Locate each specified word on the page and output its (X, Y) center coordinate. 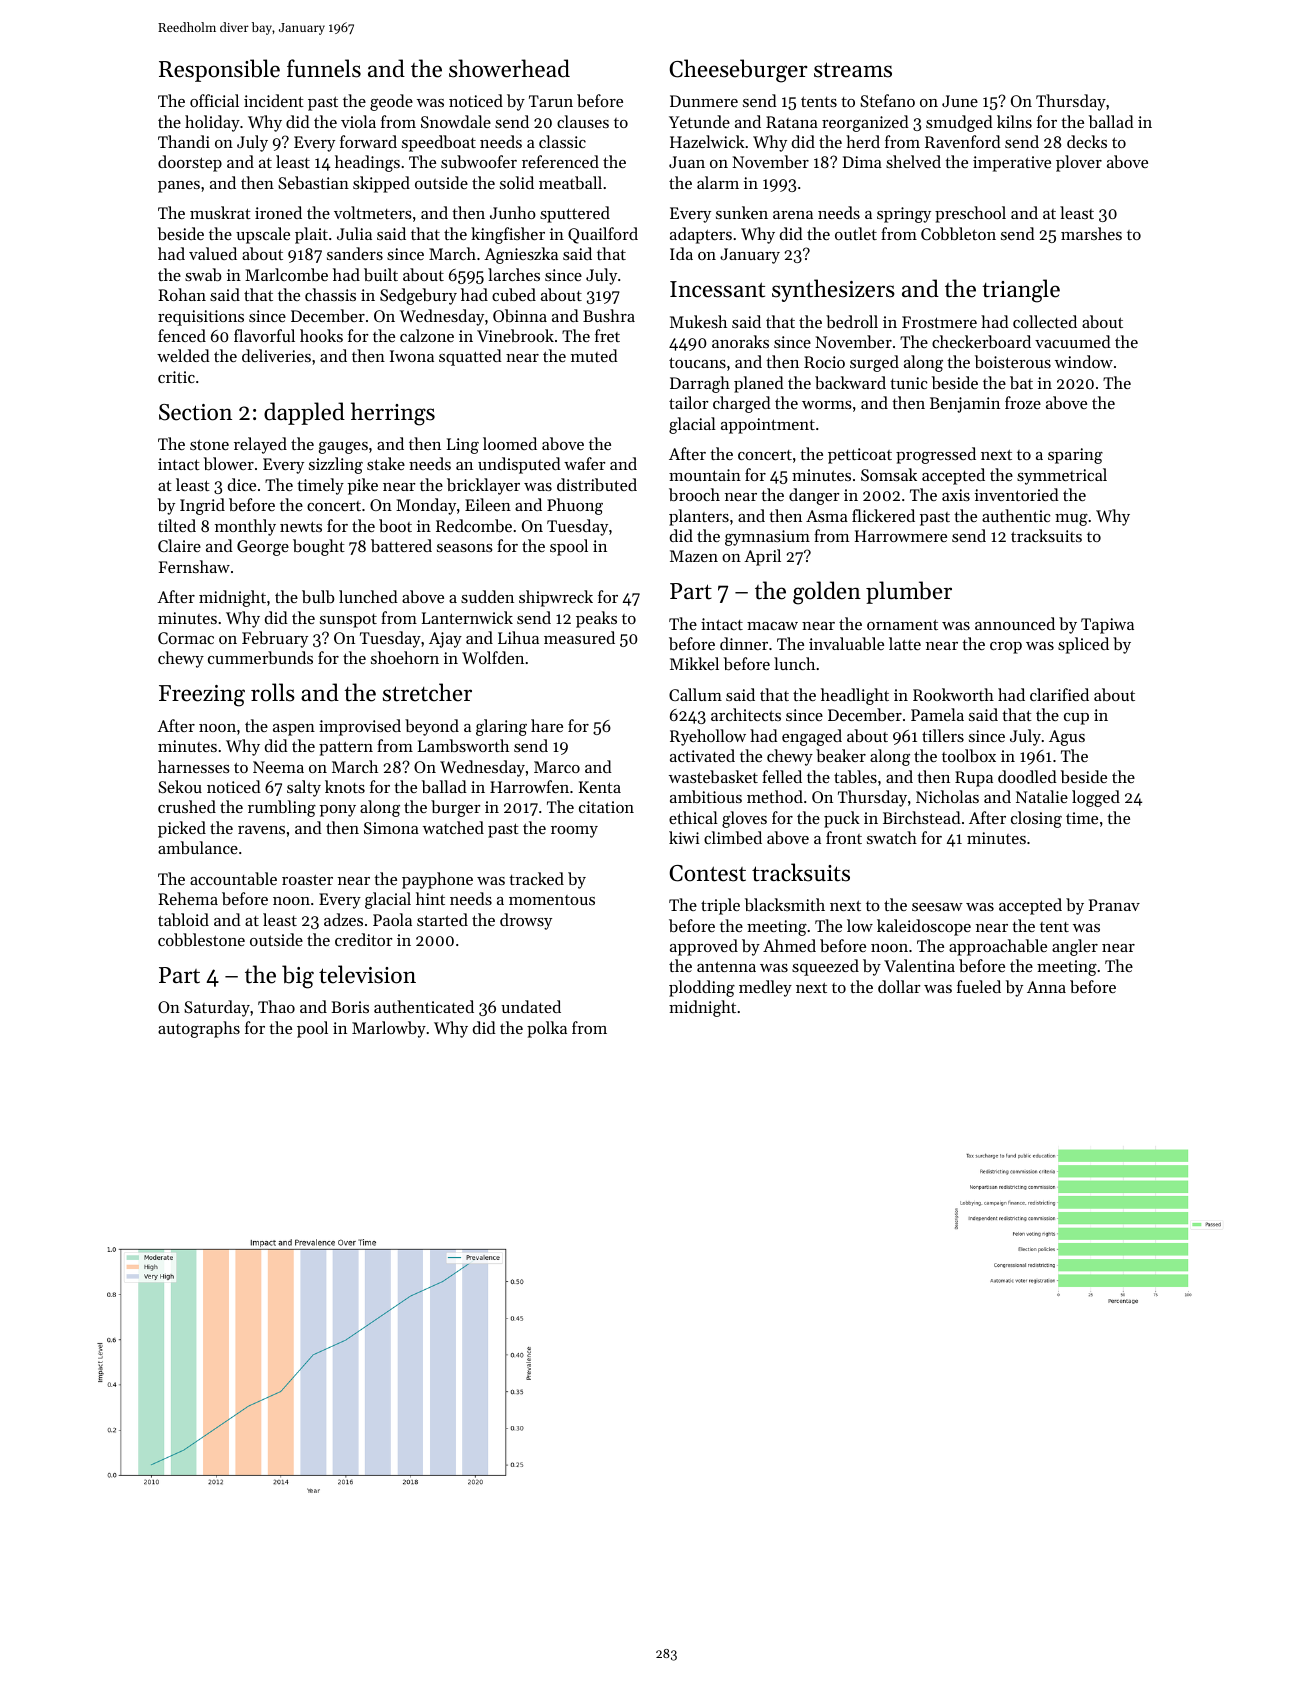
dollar (899, 986)
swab (203, 274)
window (1084, 361)
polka (547, 1029)
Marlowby (389, 1029)
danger (814, 496)
